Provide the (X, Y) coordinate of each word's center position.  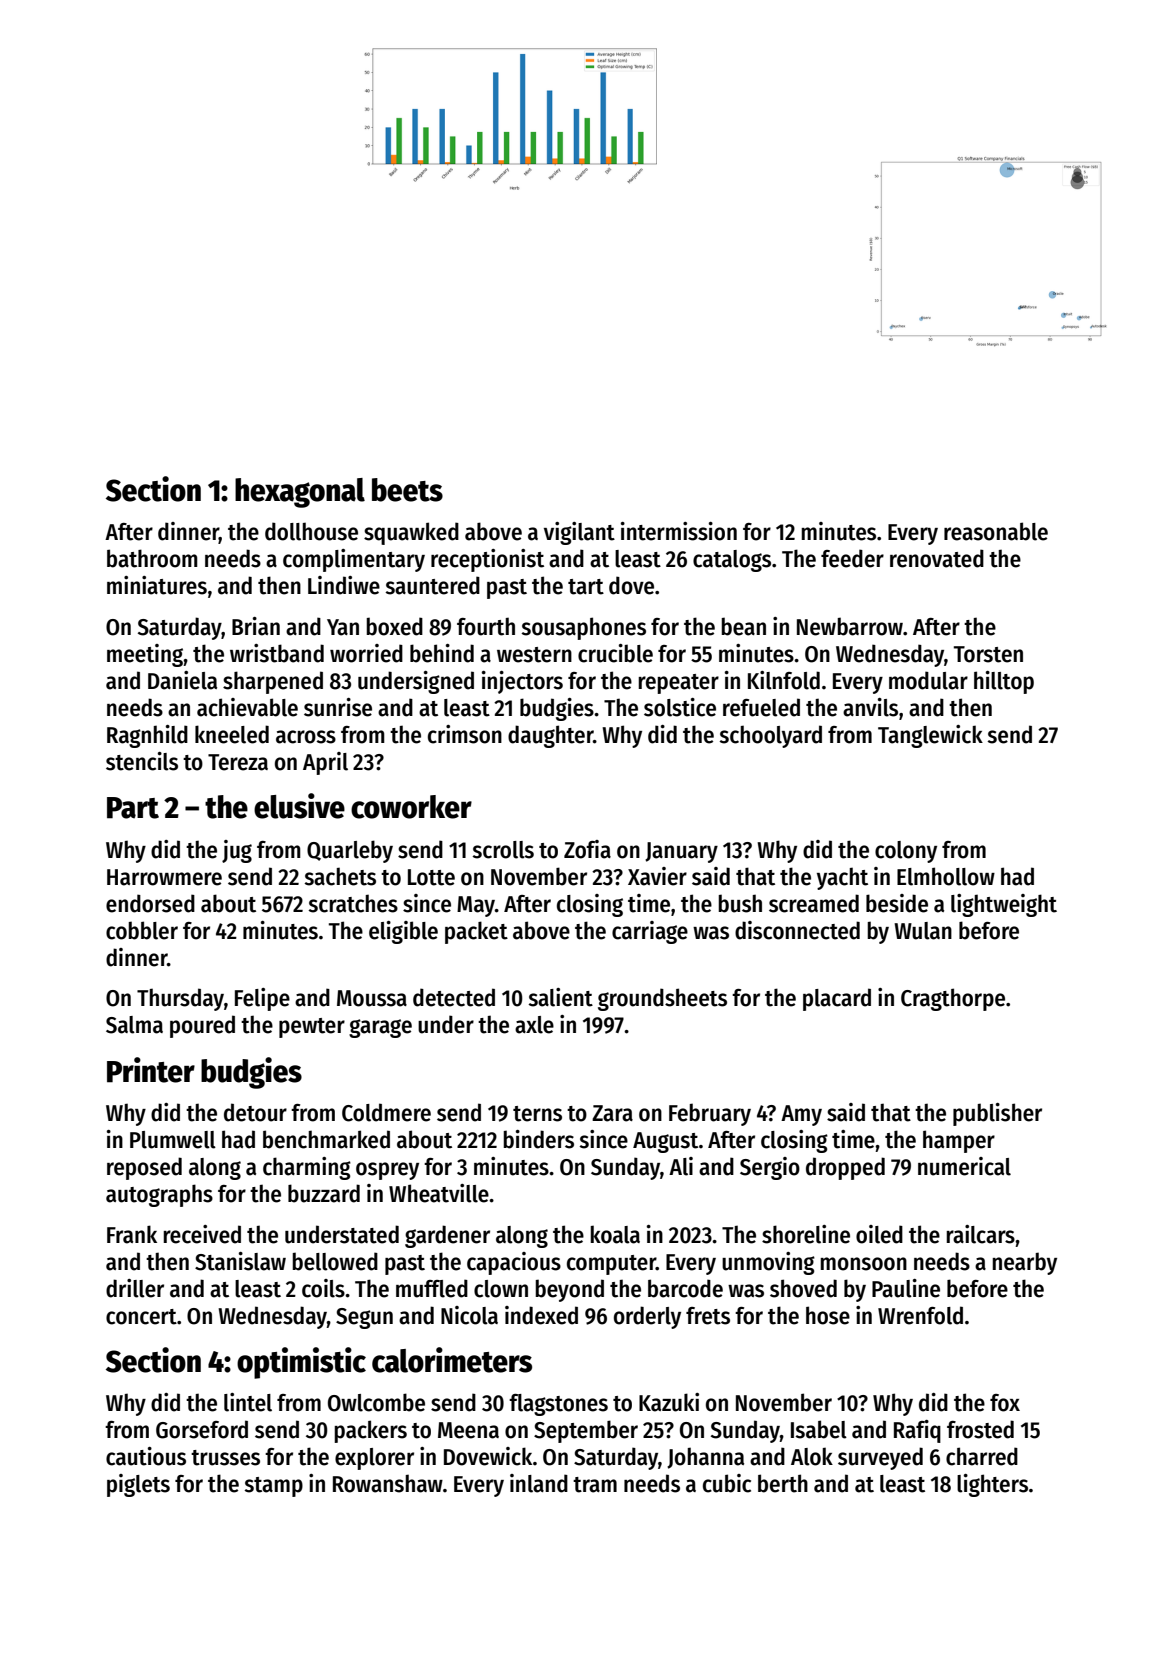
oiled (879, 1234)
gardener (447, 1236)
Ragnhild (147, 736)
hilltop (1004, 682)
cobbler (142, 930)
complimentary (354, 560)
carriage (650, 932)
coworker (411, 807)
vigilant (579, 533)
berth (783, 1483)
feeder (852, 558)
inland (539, 1483)
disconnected (797, 930)
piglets (138, 1485)
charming (307, 1168)
